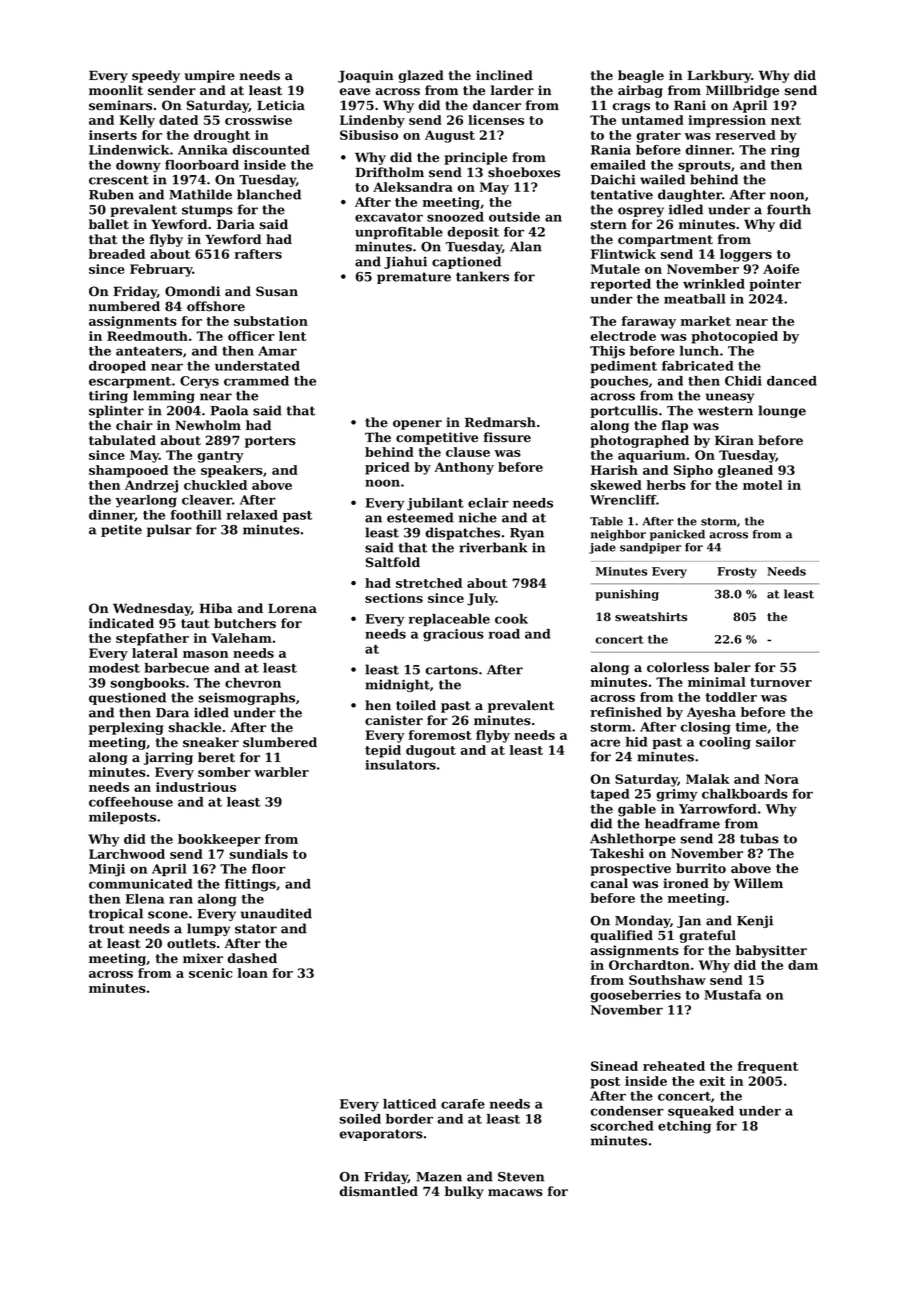  I want to click on motel, so click(763, 485).
